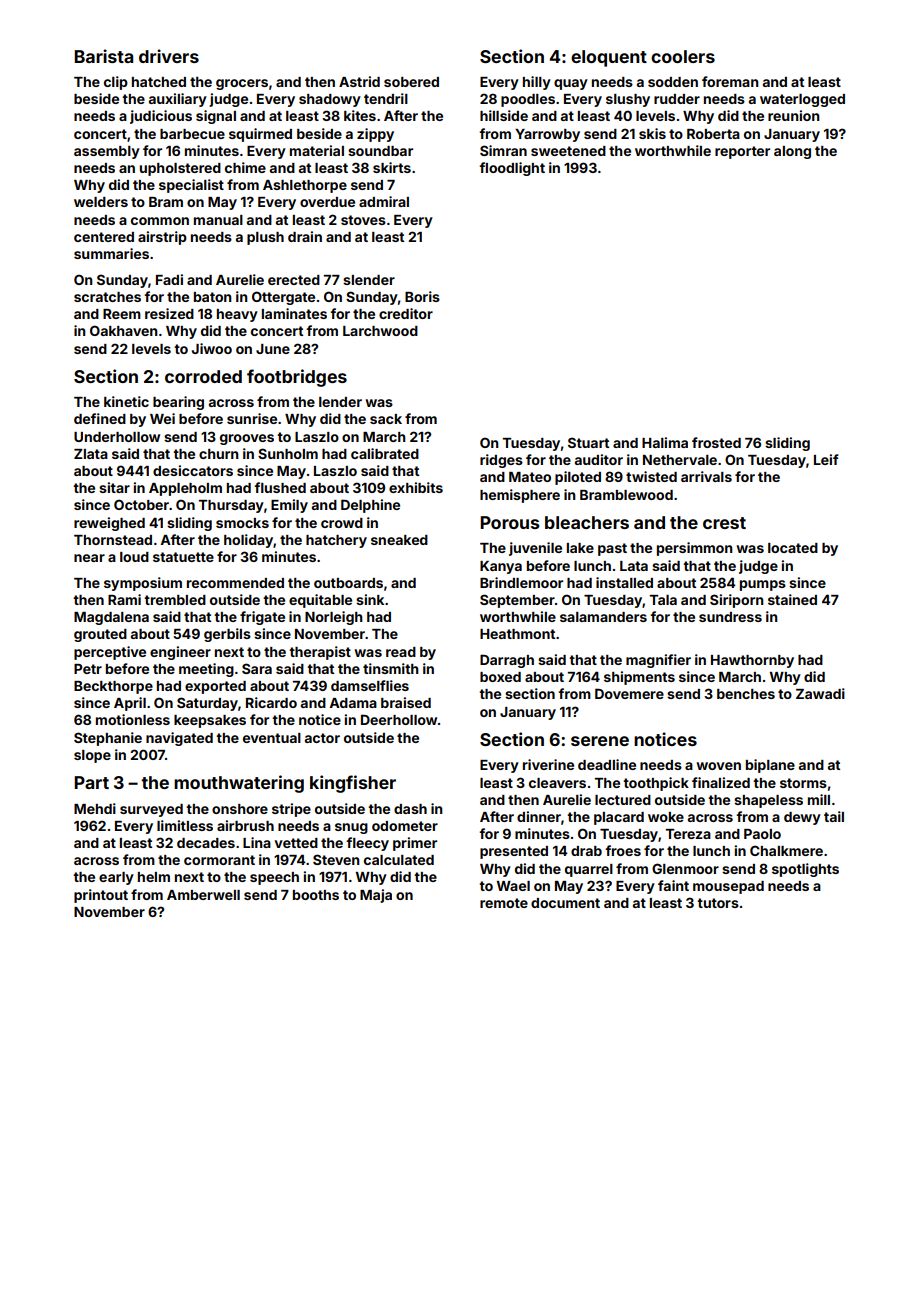 The width and height of the screenshot is (924, 1308). What do you see at coordinates (683, 56) in the screenshot?
I see `coolers` at bounding box center [683, 56].
